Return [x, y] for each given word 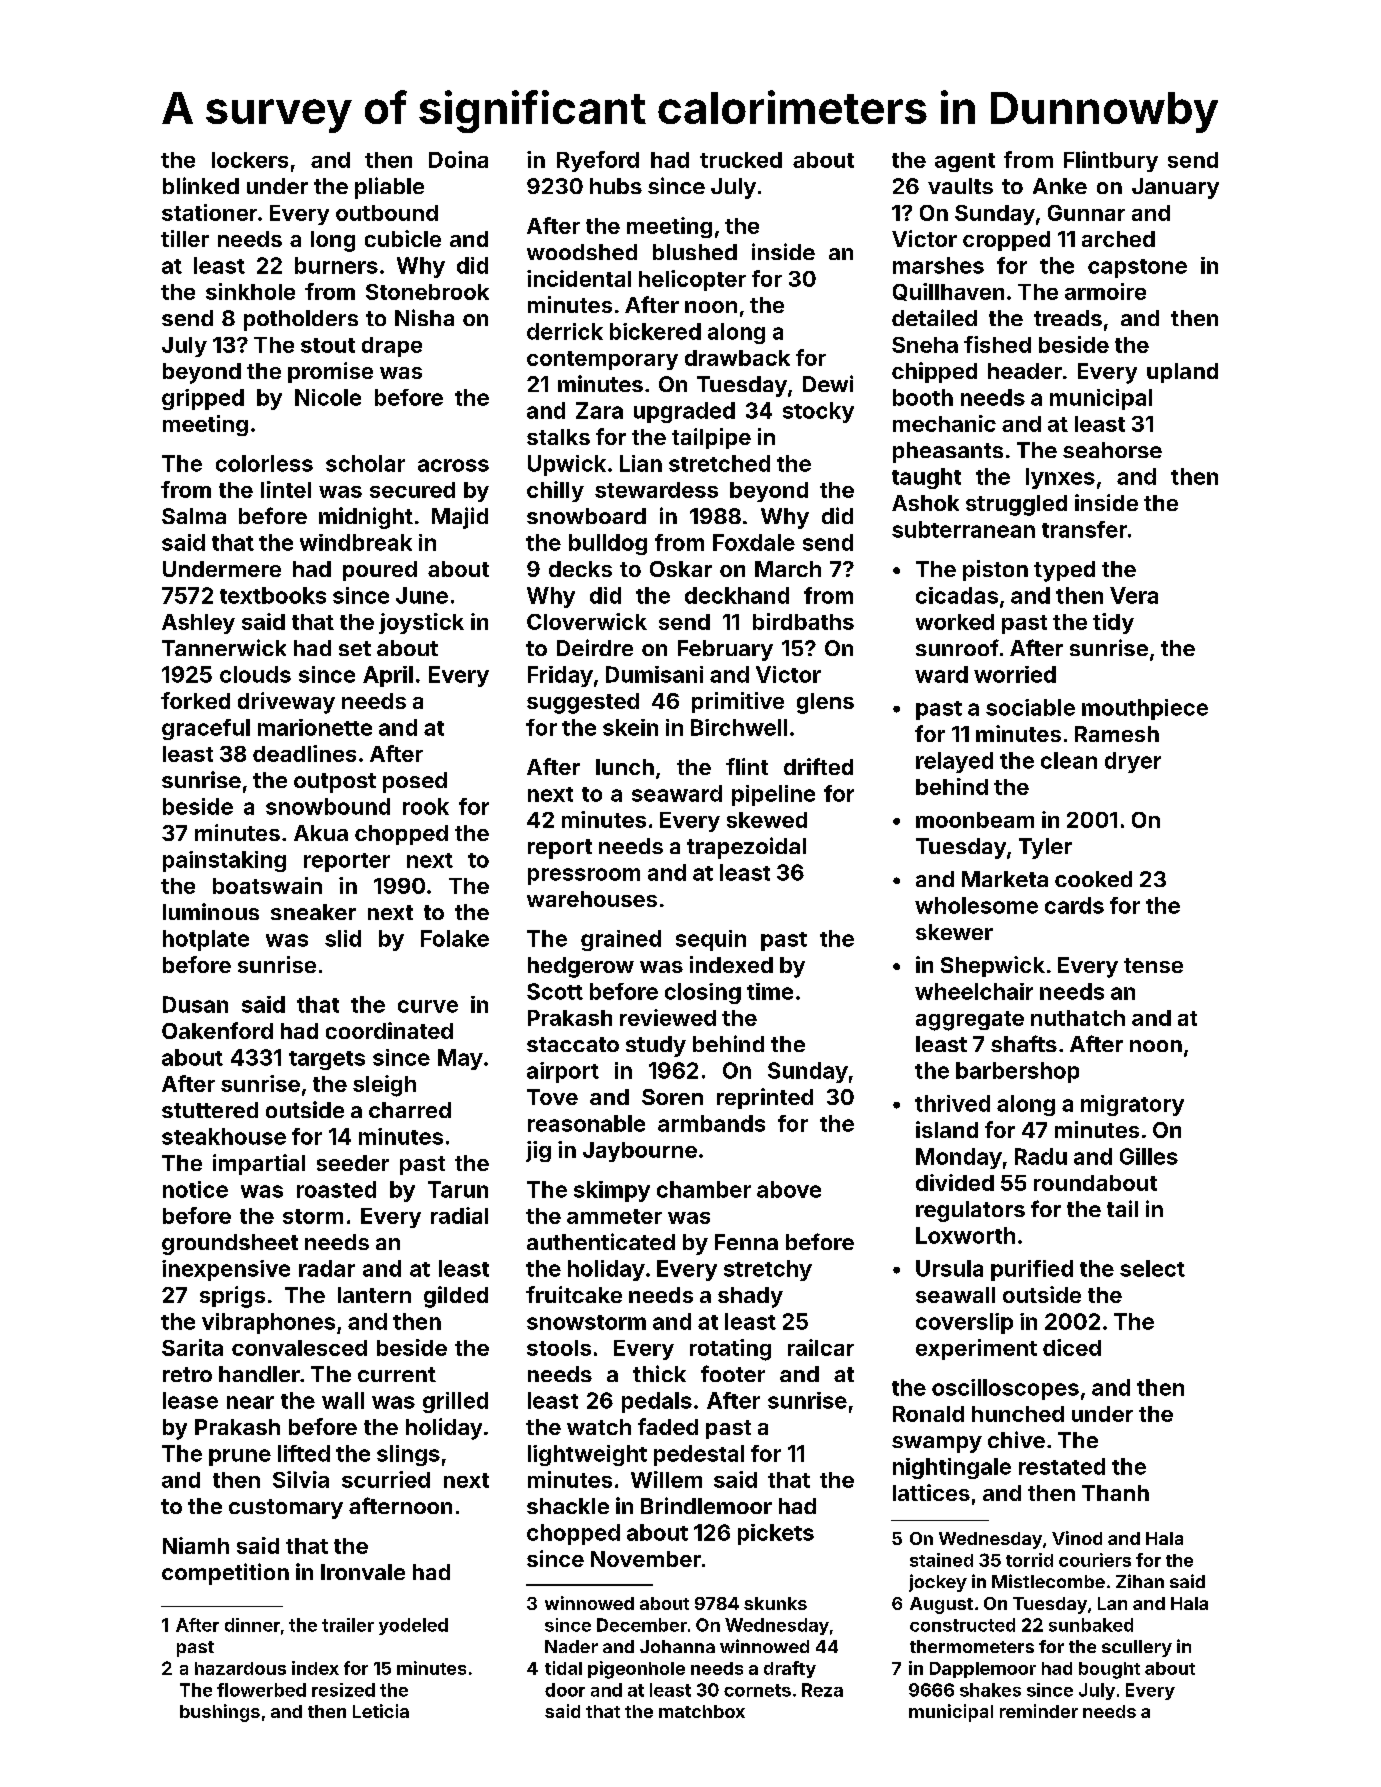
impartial [259, 1164]
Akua [321, 833]
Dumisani [654, 674]
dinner [252, 1625]
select [1152, 1268]
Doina [458, 159]
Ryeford [598, 161]
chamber [704, 1189]
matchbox [702, 1711]
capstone [1137, 268]
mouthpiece [1145, 709]
